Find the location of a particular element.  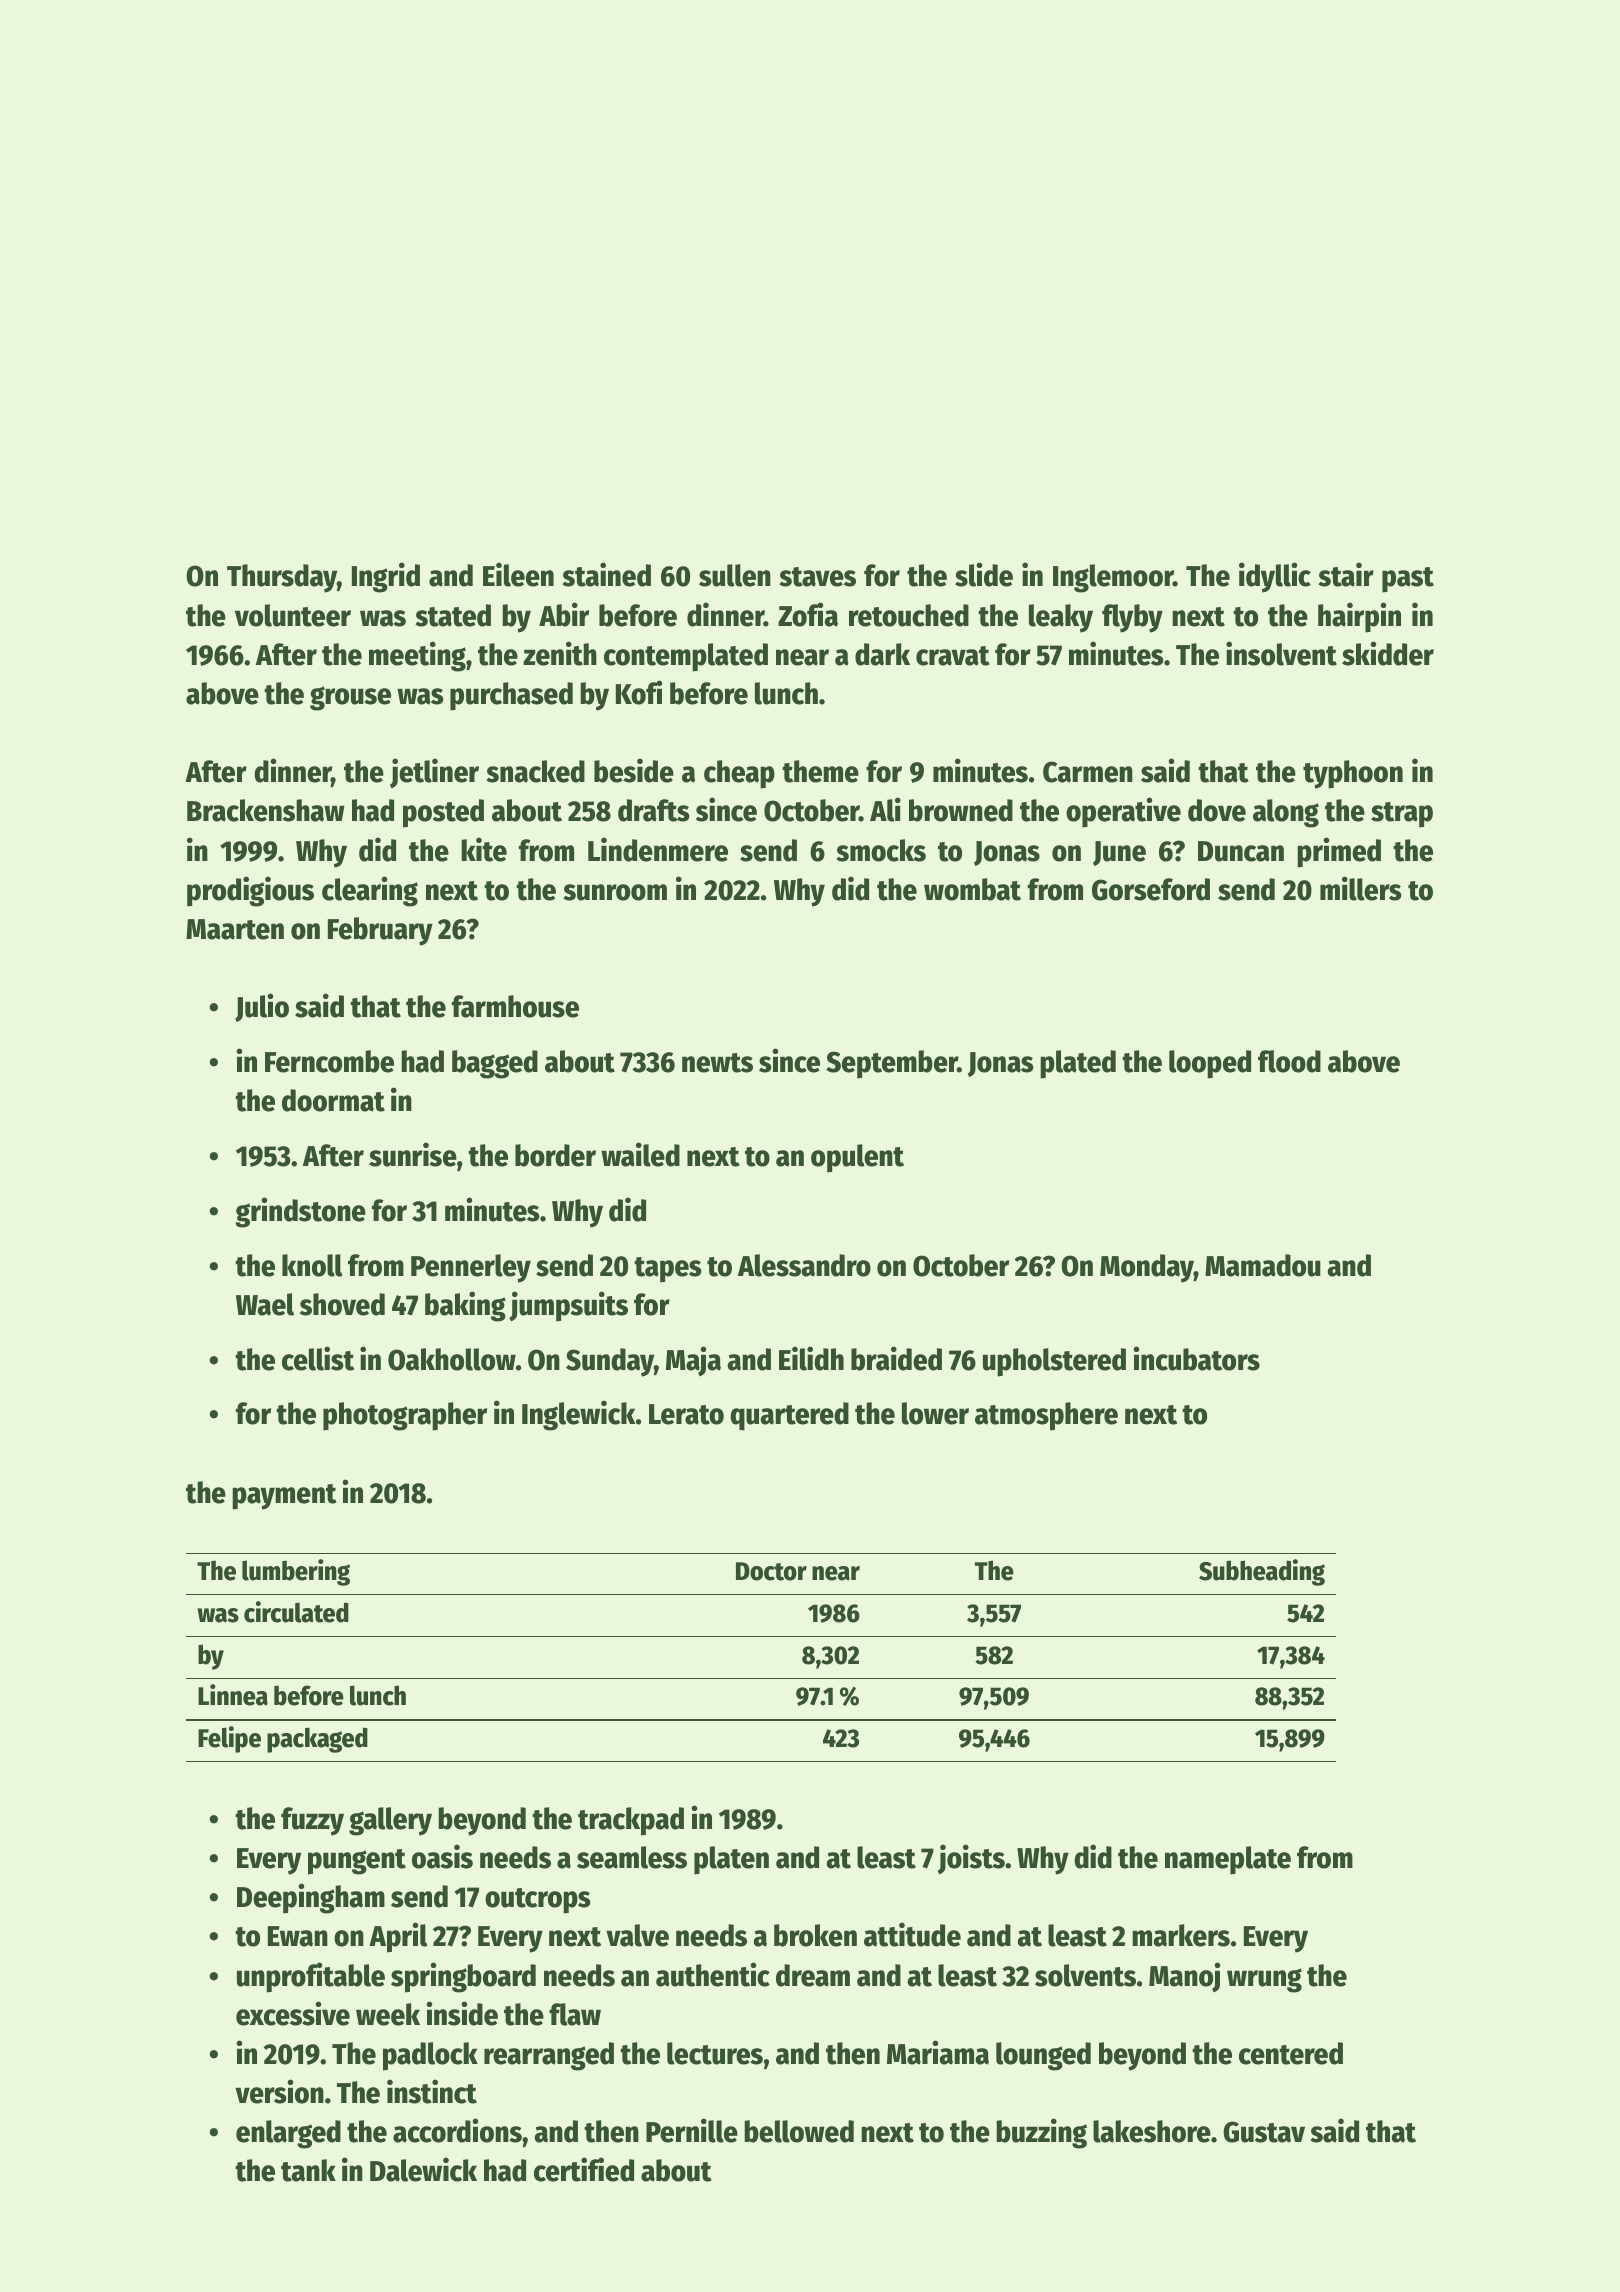

Monday is located at coordinates (1147, 1268).
